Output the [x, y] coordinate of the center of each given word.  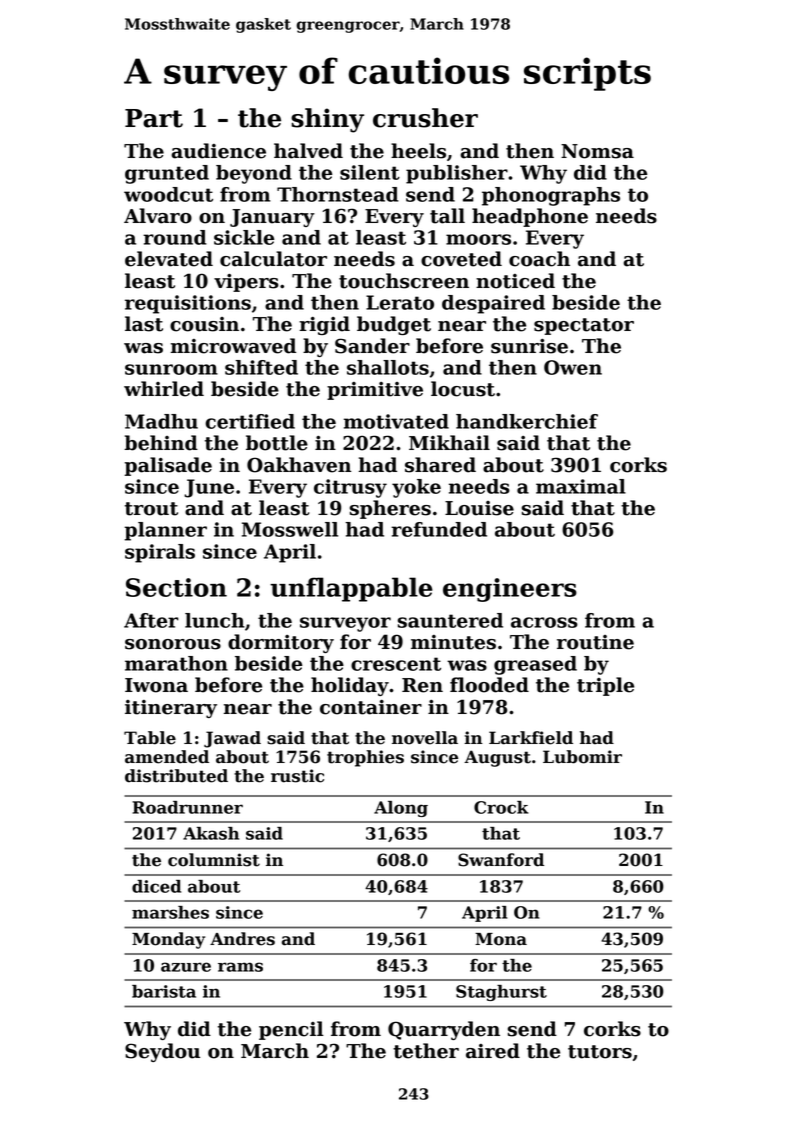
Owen [573, 367]
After [151, 620]
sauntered [450, 620]
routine [595, 642]
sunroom [171, 369]
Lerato [400, 302]
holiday [350, 686]
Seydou [162, 1052]
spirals [160, 553]
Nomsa [597, 151]
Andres [242, 939]
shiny [327, 120]
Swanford [501, 860]
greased [535, 665]
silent [370, 172]
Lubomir [582, 757]
